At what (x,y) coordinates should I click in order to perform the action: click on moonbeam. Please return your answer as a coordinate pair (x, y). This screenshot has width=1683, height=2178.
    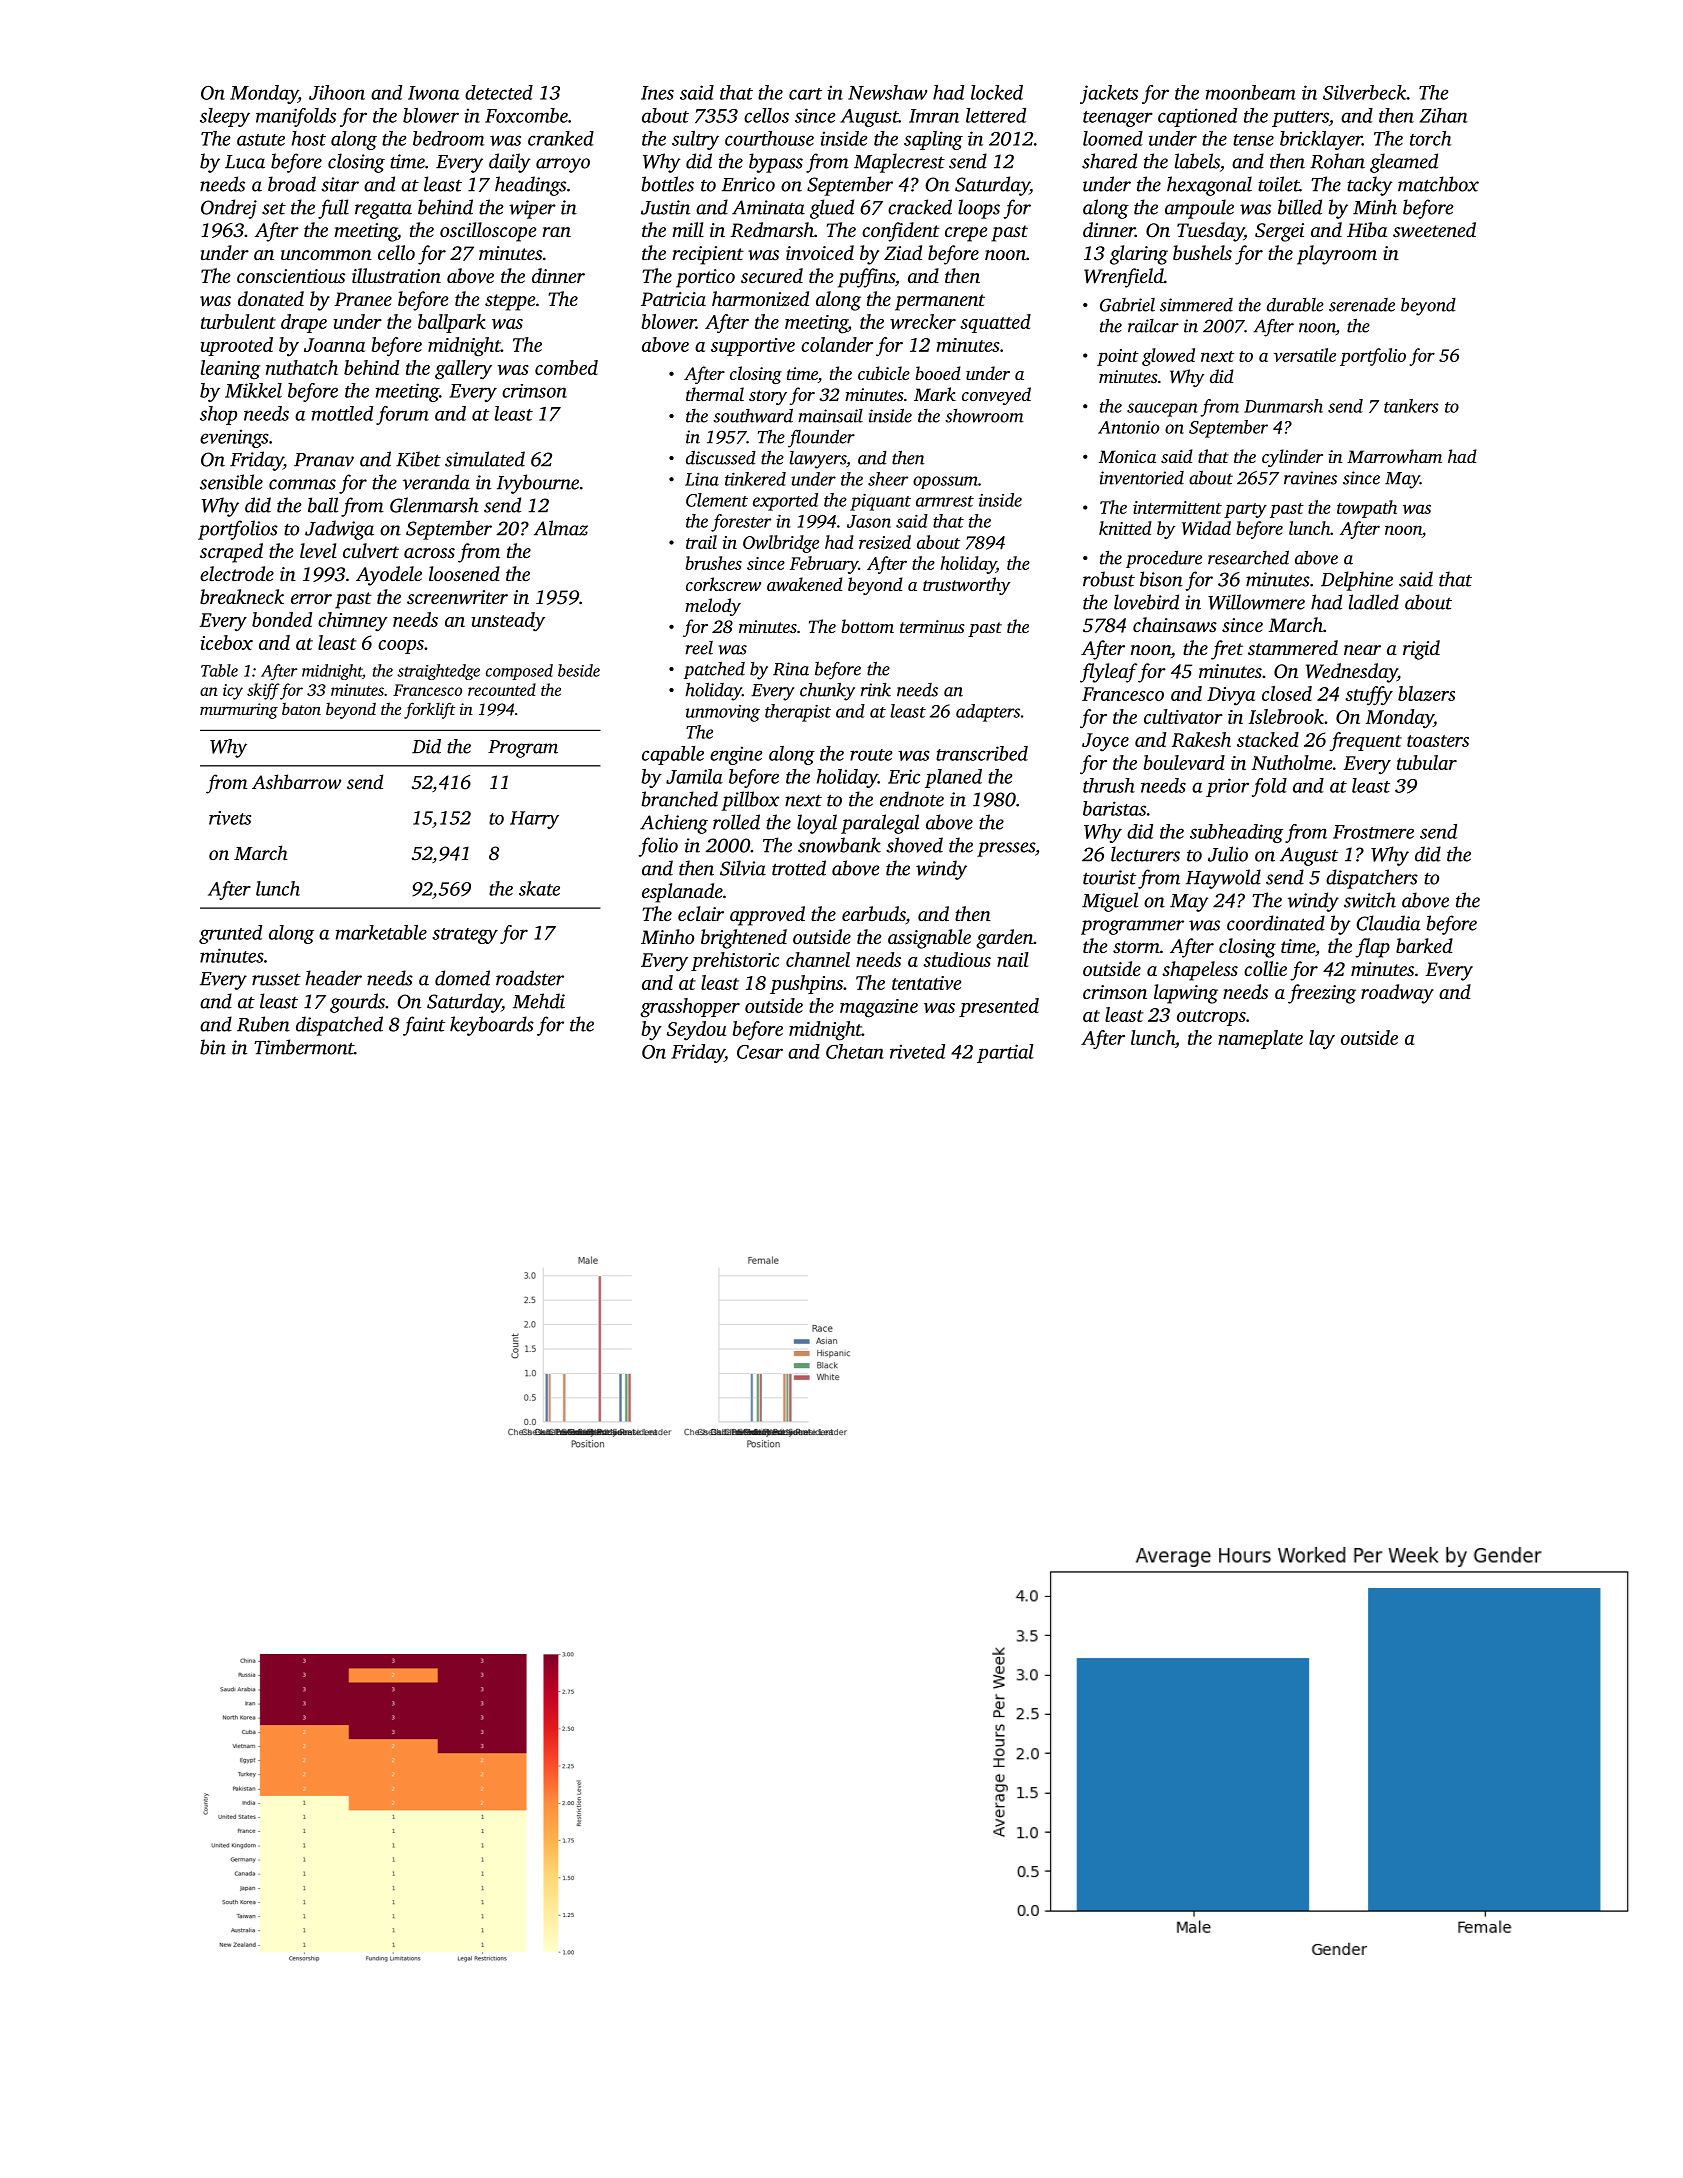
    Looking at the image, I should click on (1251, 92).
